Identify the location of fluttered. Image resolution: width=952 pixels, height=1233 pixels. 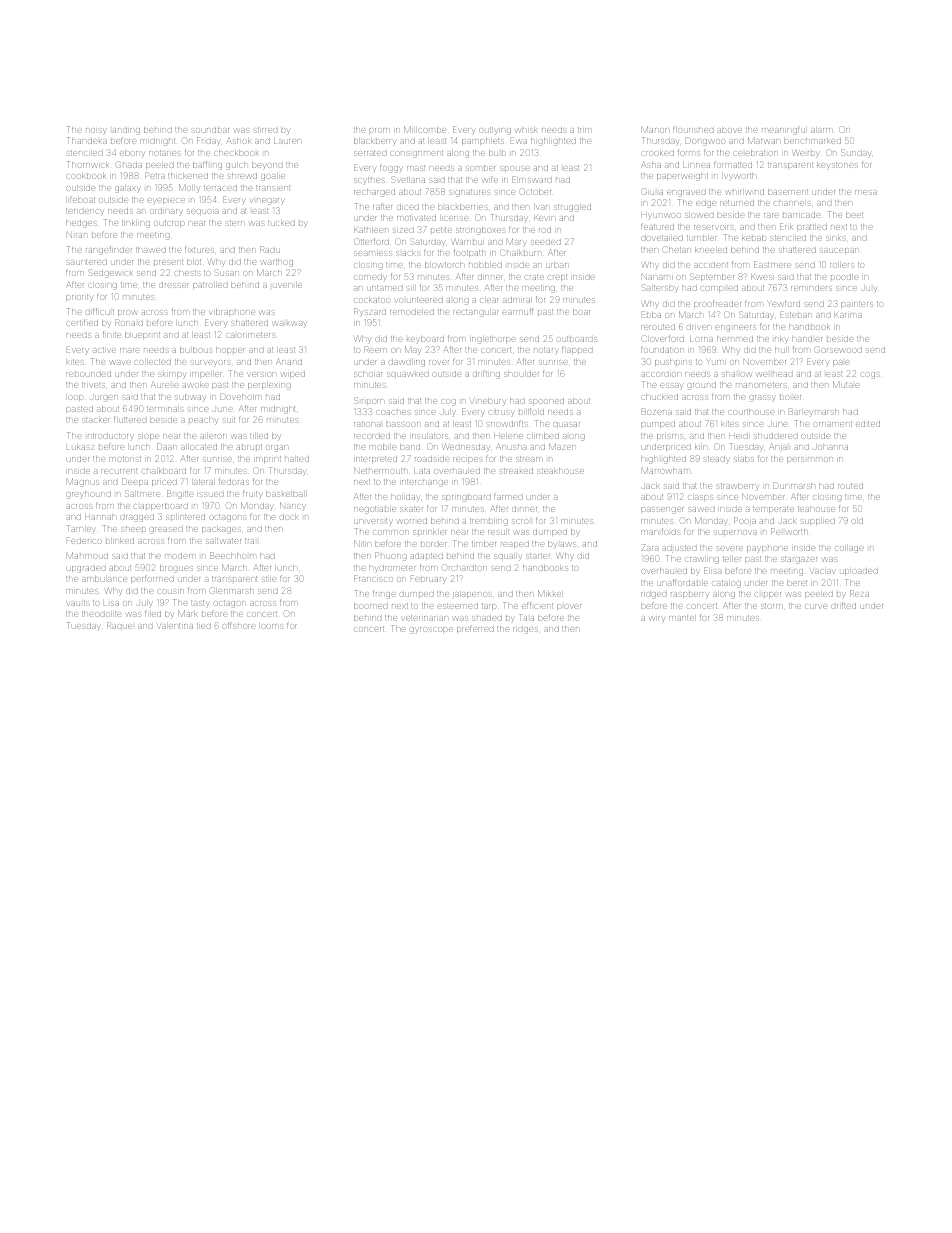
(130, 420).
